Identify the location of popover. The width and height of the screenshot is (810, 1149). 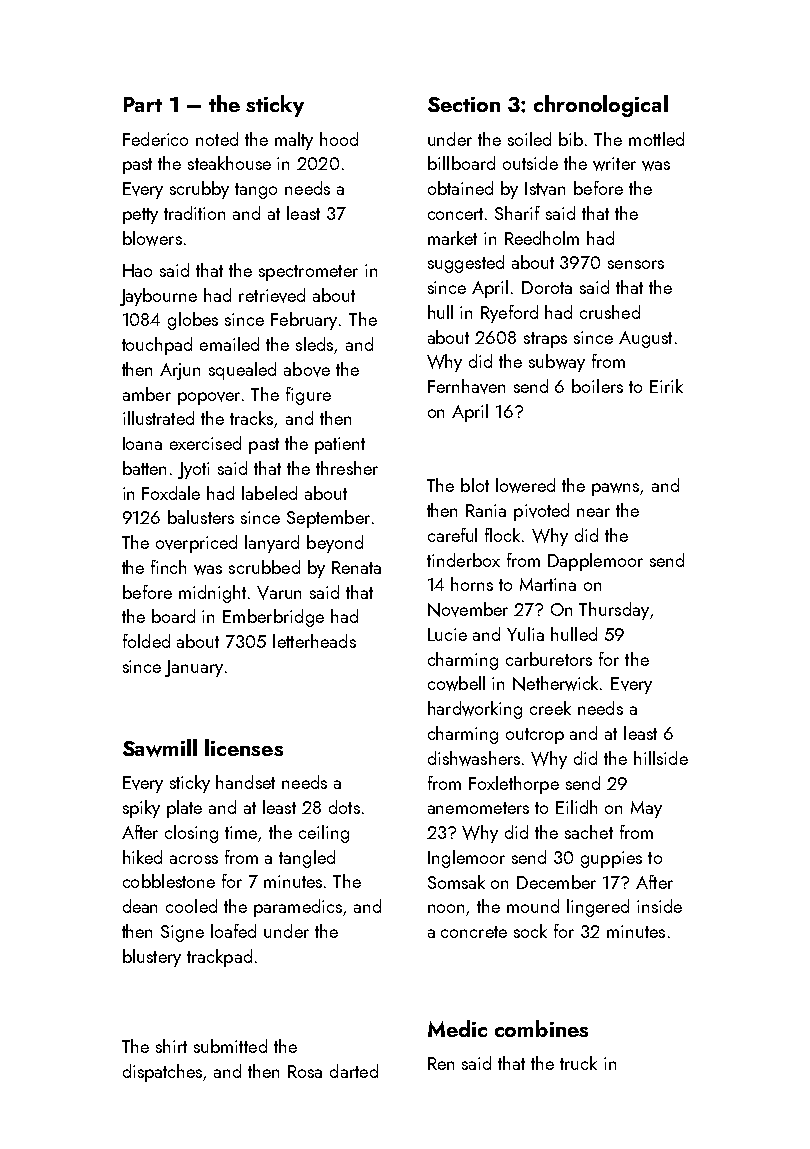
(209, 398).
